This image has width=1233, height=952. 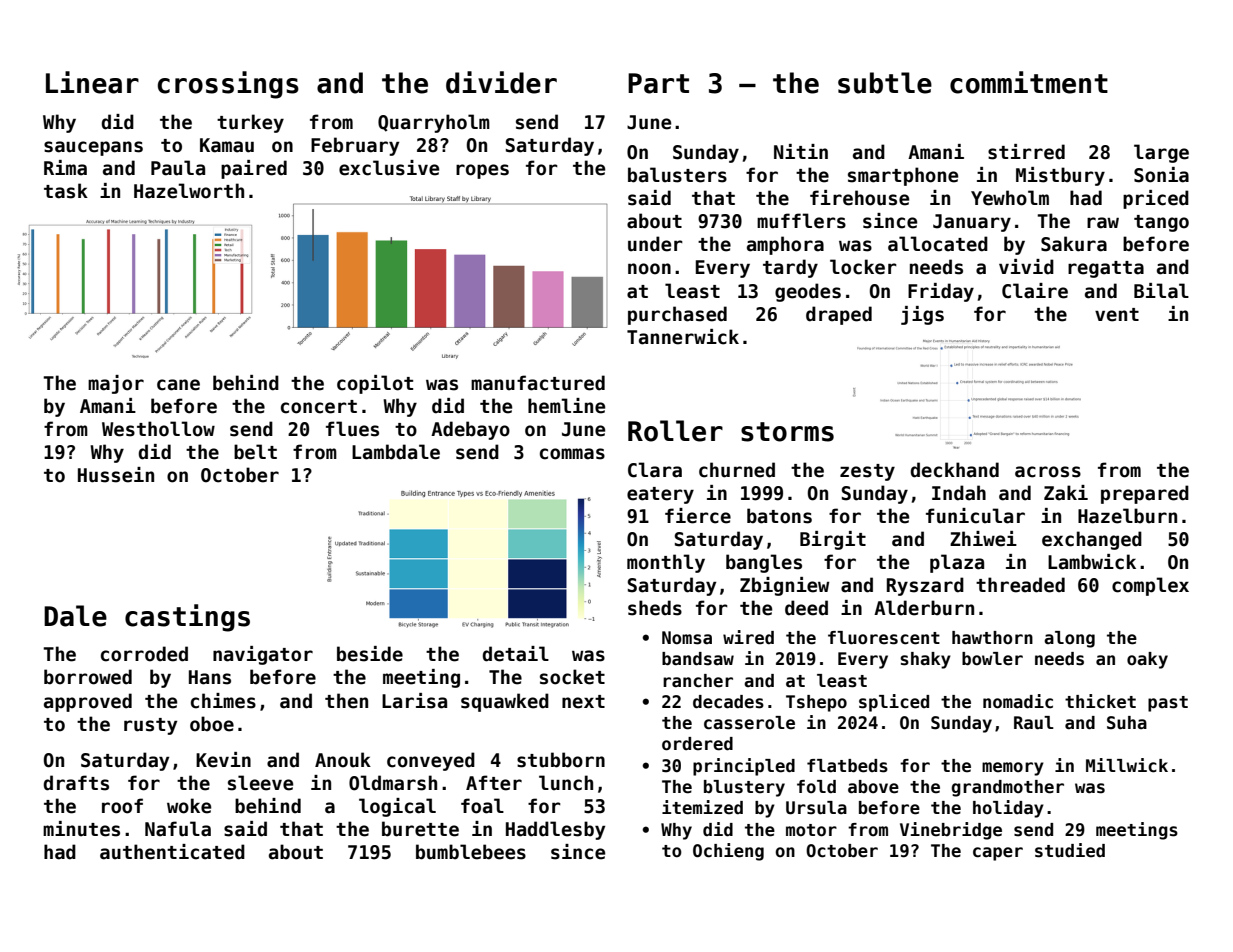 What do you see at coordinates (501, 82) in the image?
I see `divider` at bounding box center [501, 82].
